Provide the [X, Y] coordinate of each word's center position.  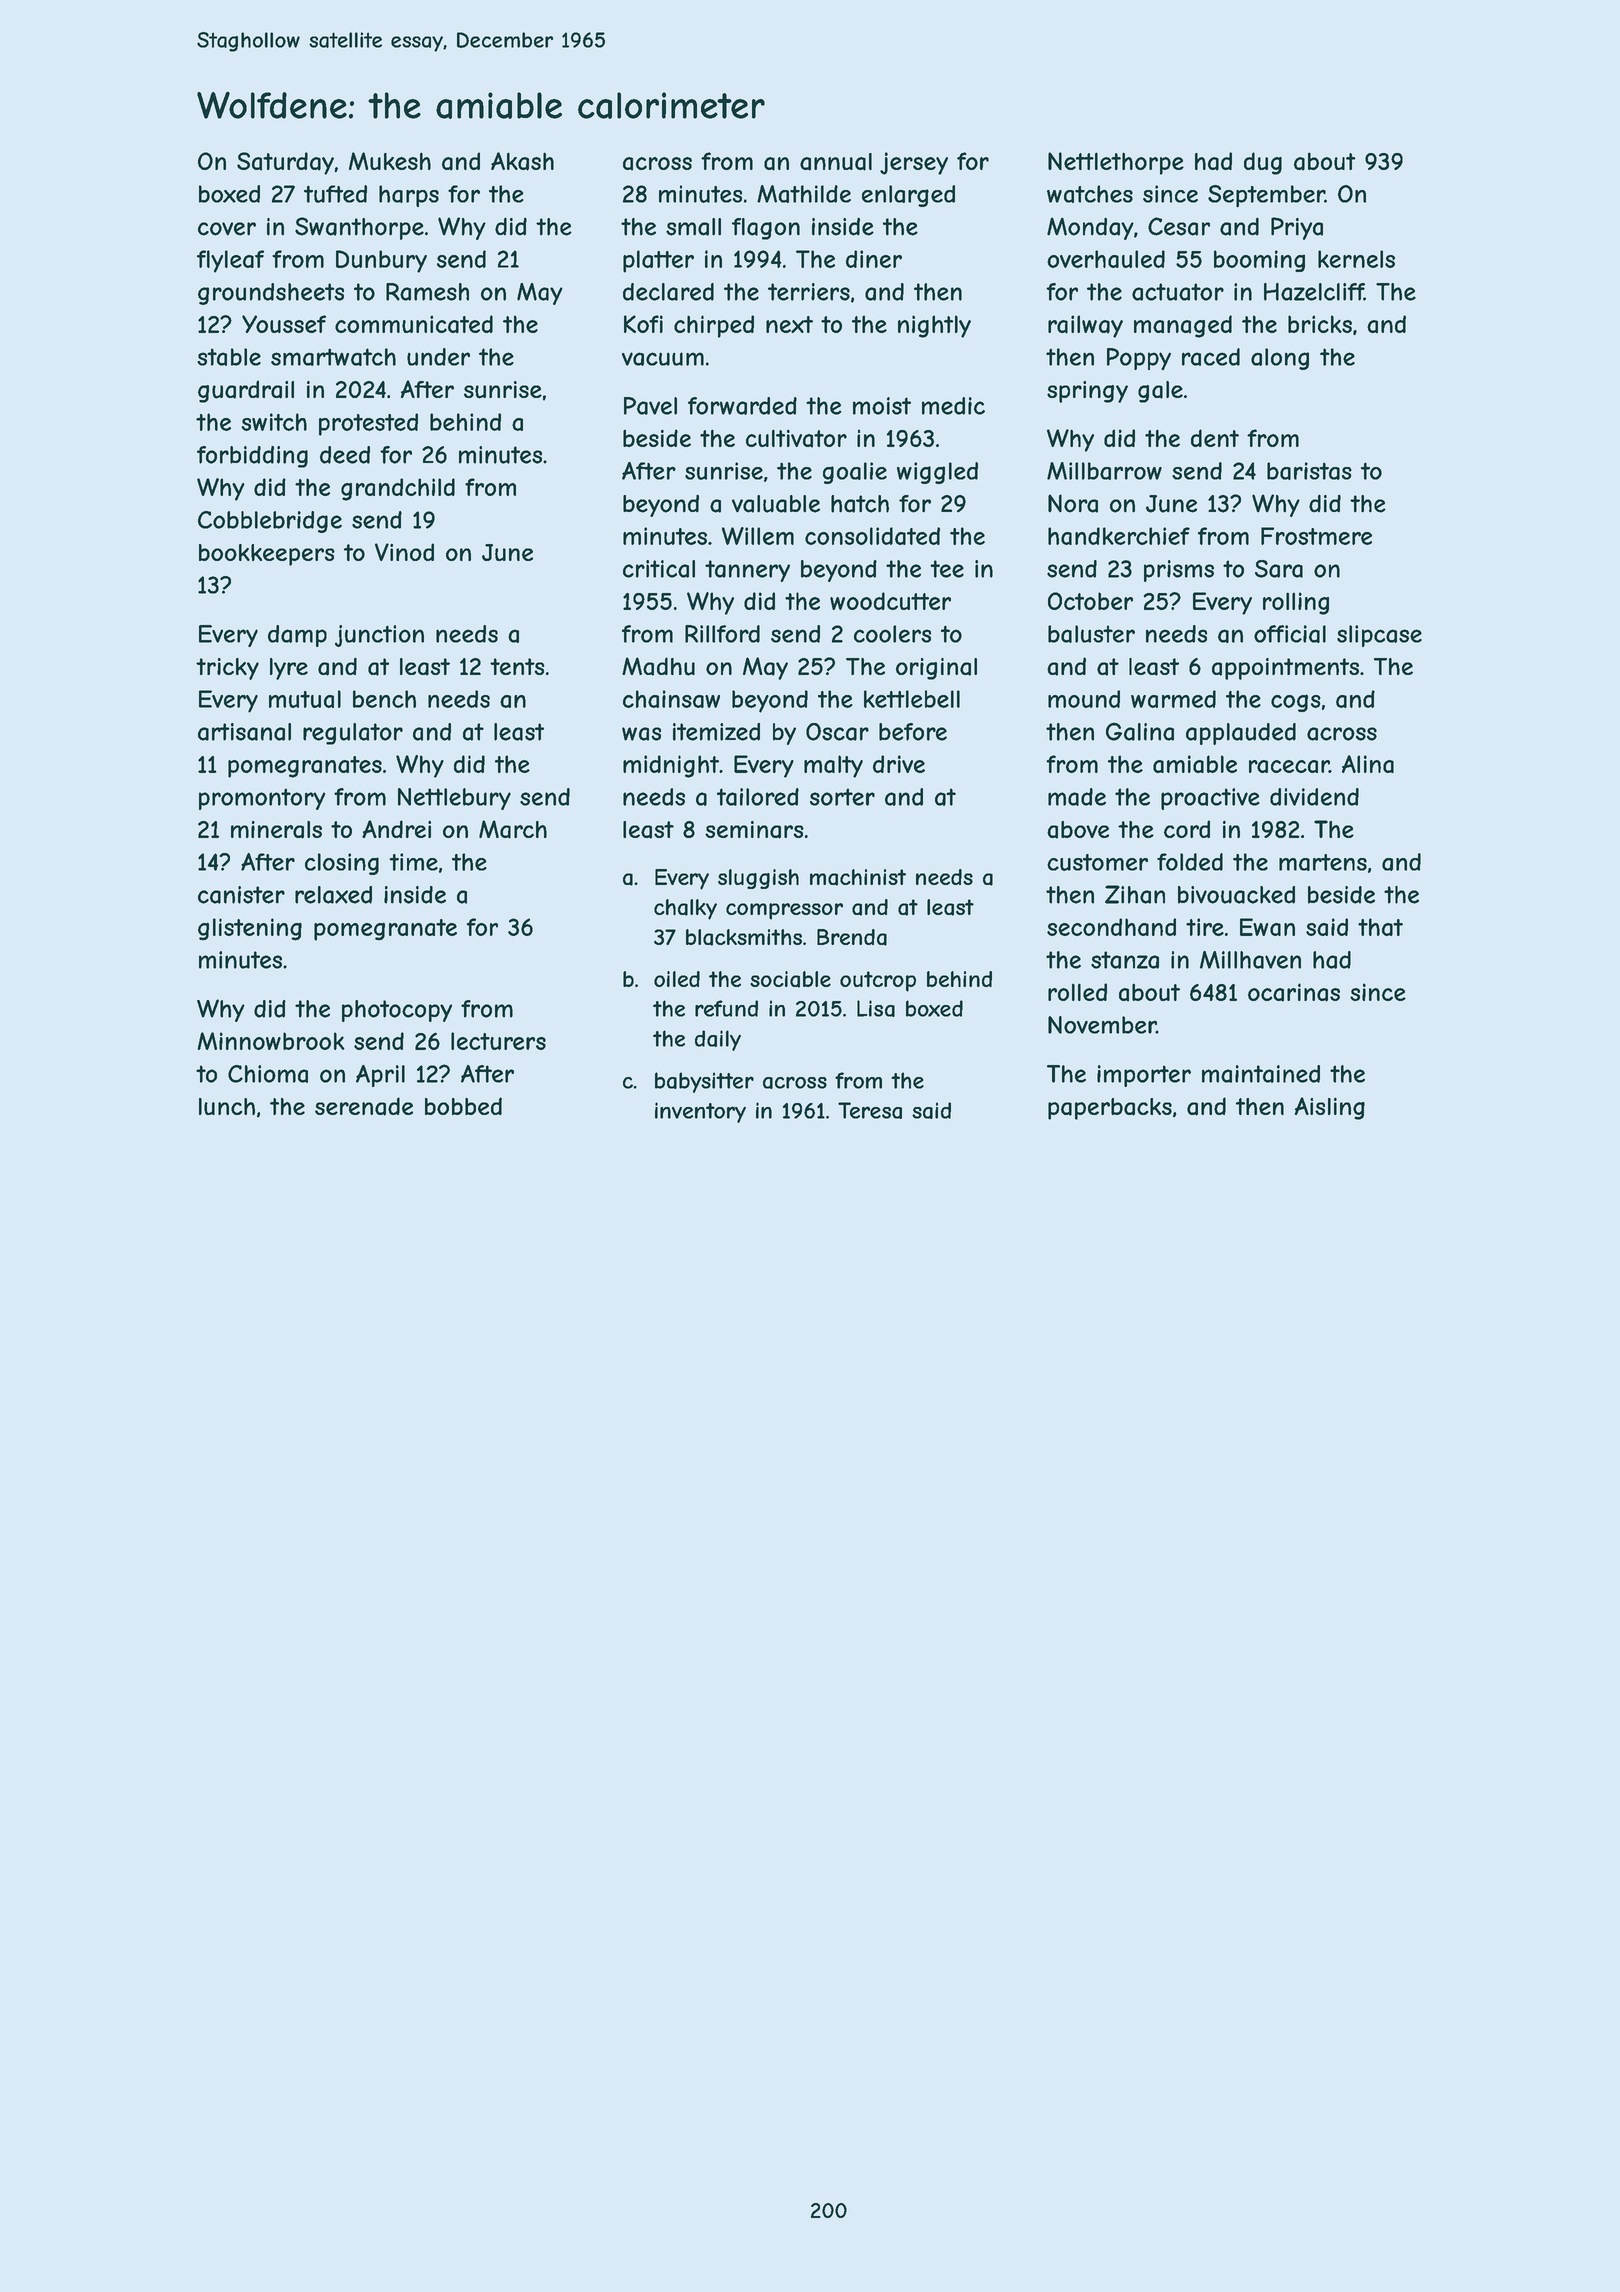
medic [953, 406]
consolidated [872, 536]
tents [517, 666]
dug [1263, 163]
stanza [1125, 960]
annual [836, 162]
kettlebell [912, 699]
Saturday [285, 163]
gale [1160, 392]
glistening [250, 929]
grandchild [398, 489]
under [438, 357]
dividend [1314, 797]
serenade [364, 1106]
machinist [858, 877]
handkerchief [1119, 536]
